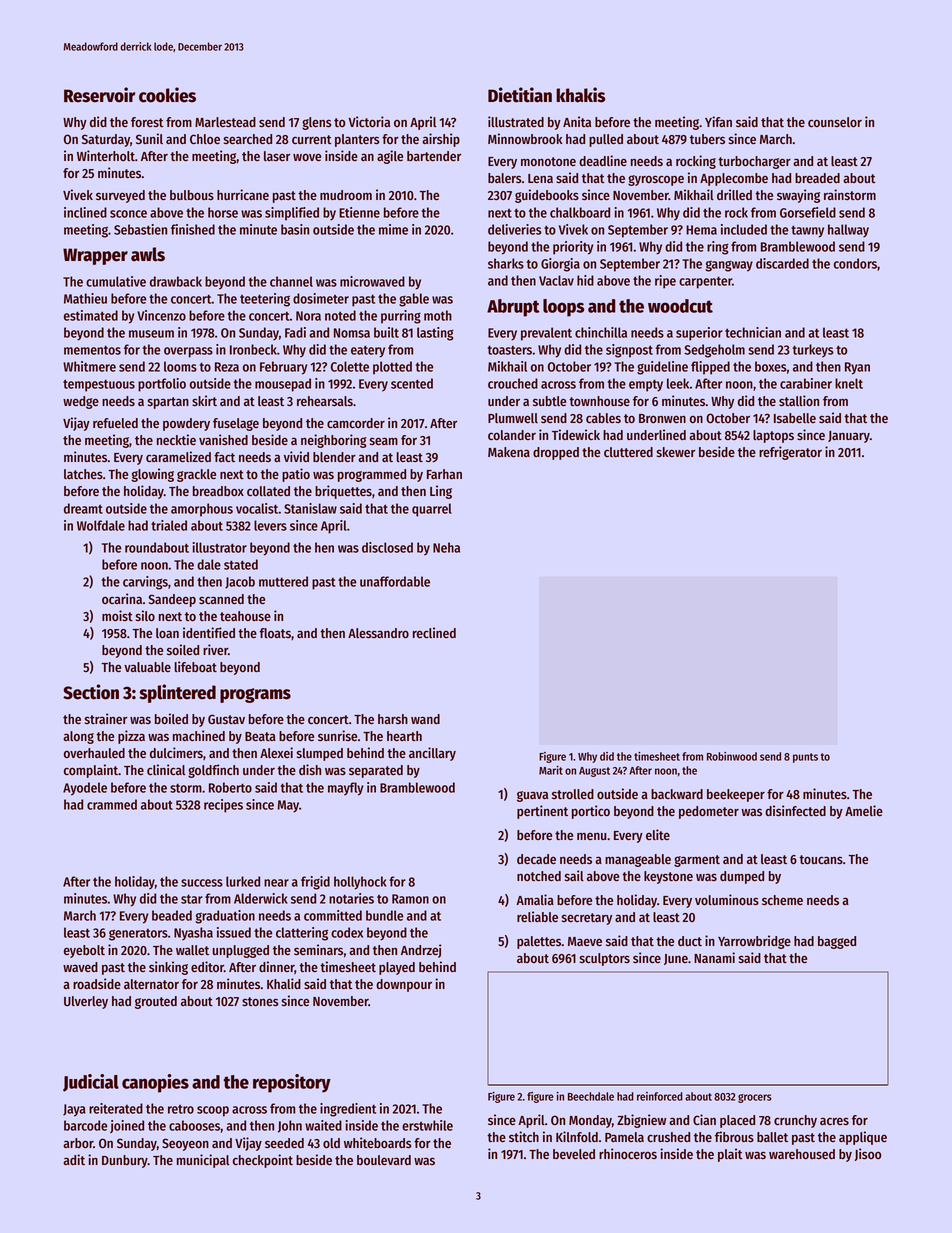  I want to click on machined, so click(199, 736).
